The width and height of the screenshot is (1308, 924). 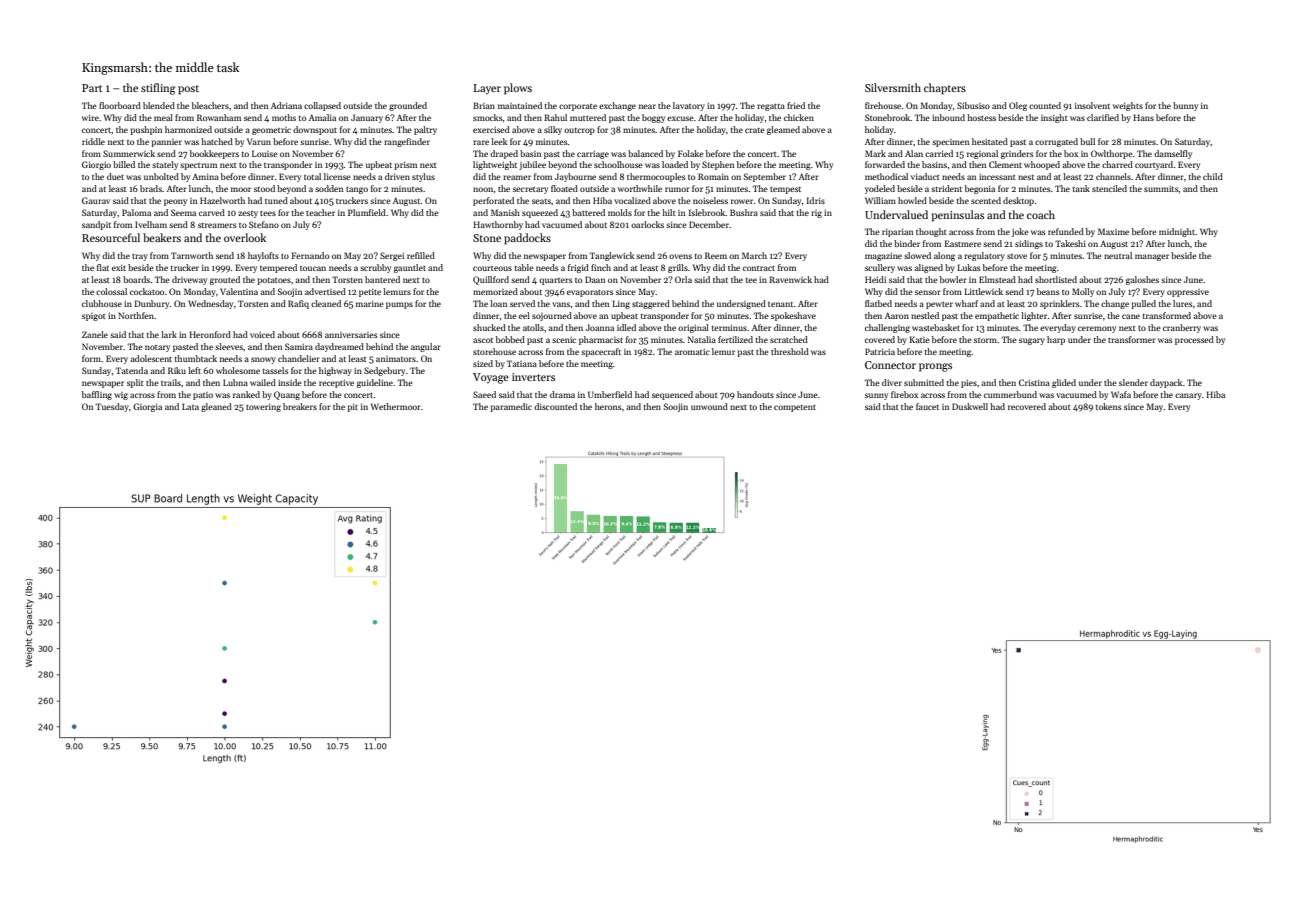 What do you see at coordinates (1173, 154) in the screenshot?
I see `damselfly` at bounding box center [1173, 154].
